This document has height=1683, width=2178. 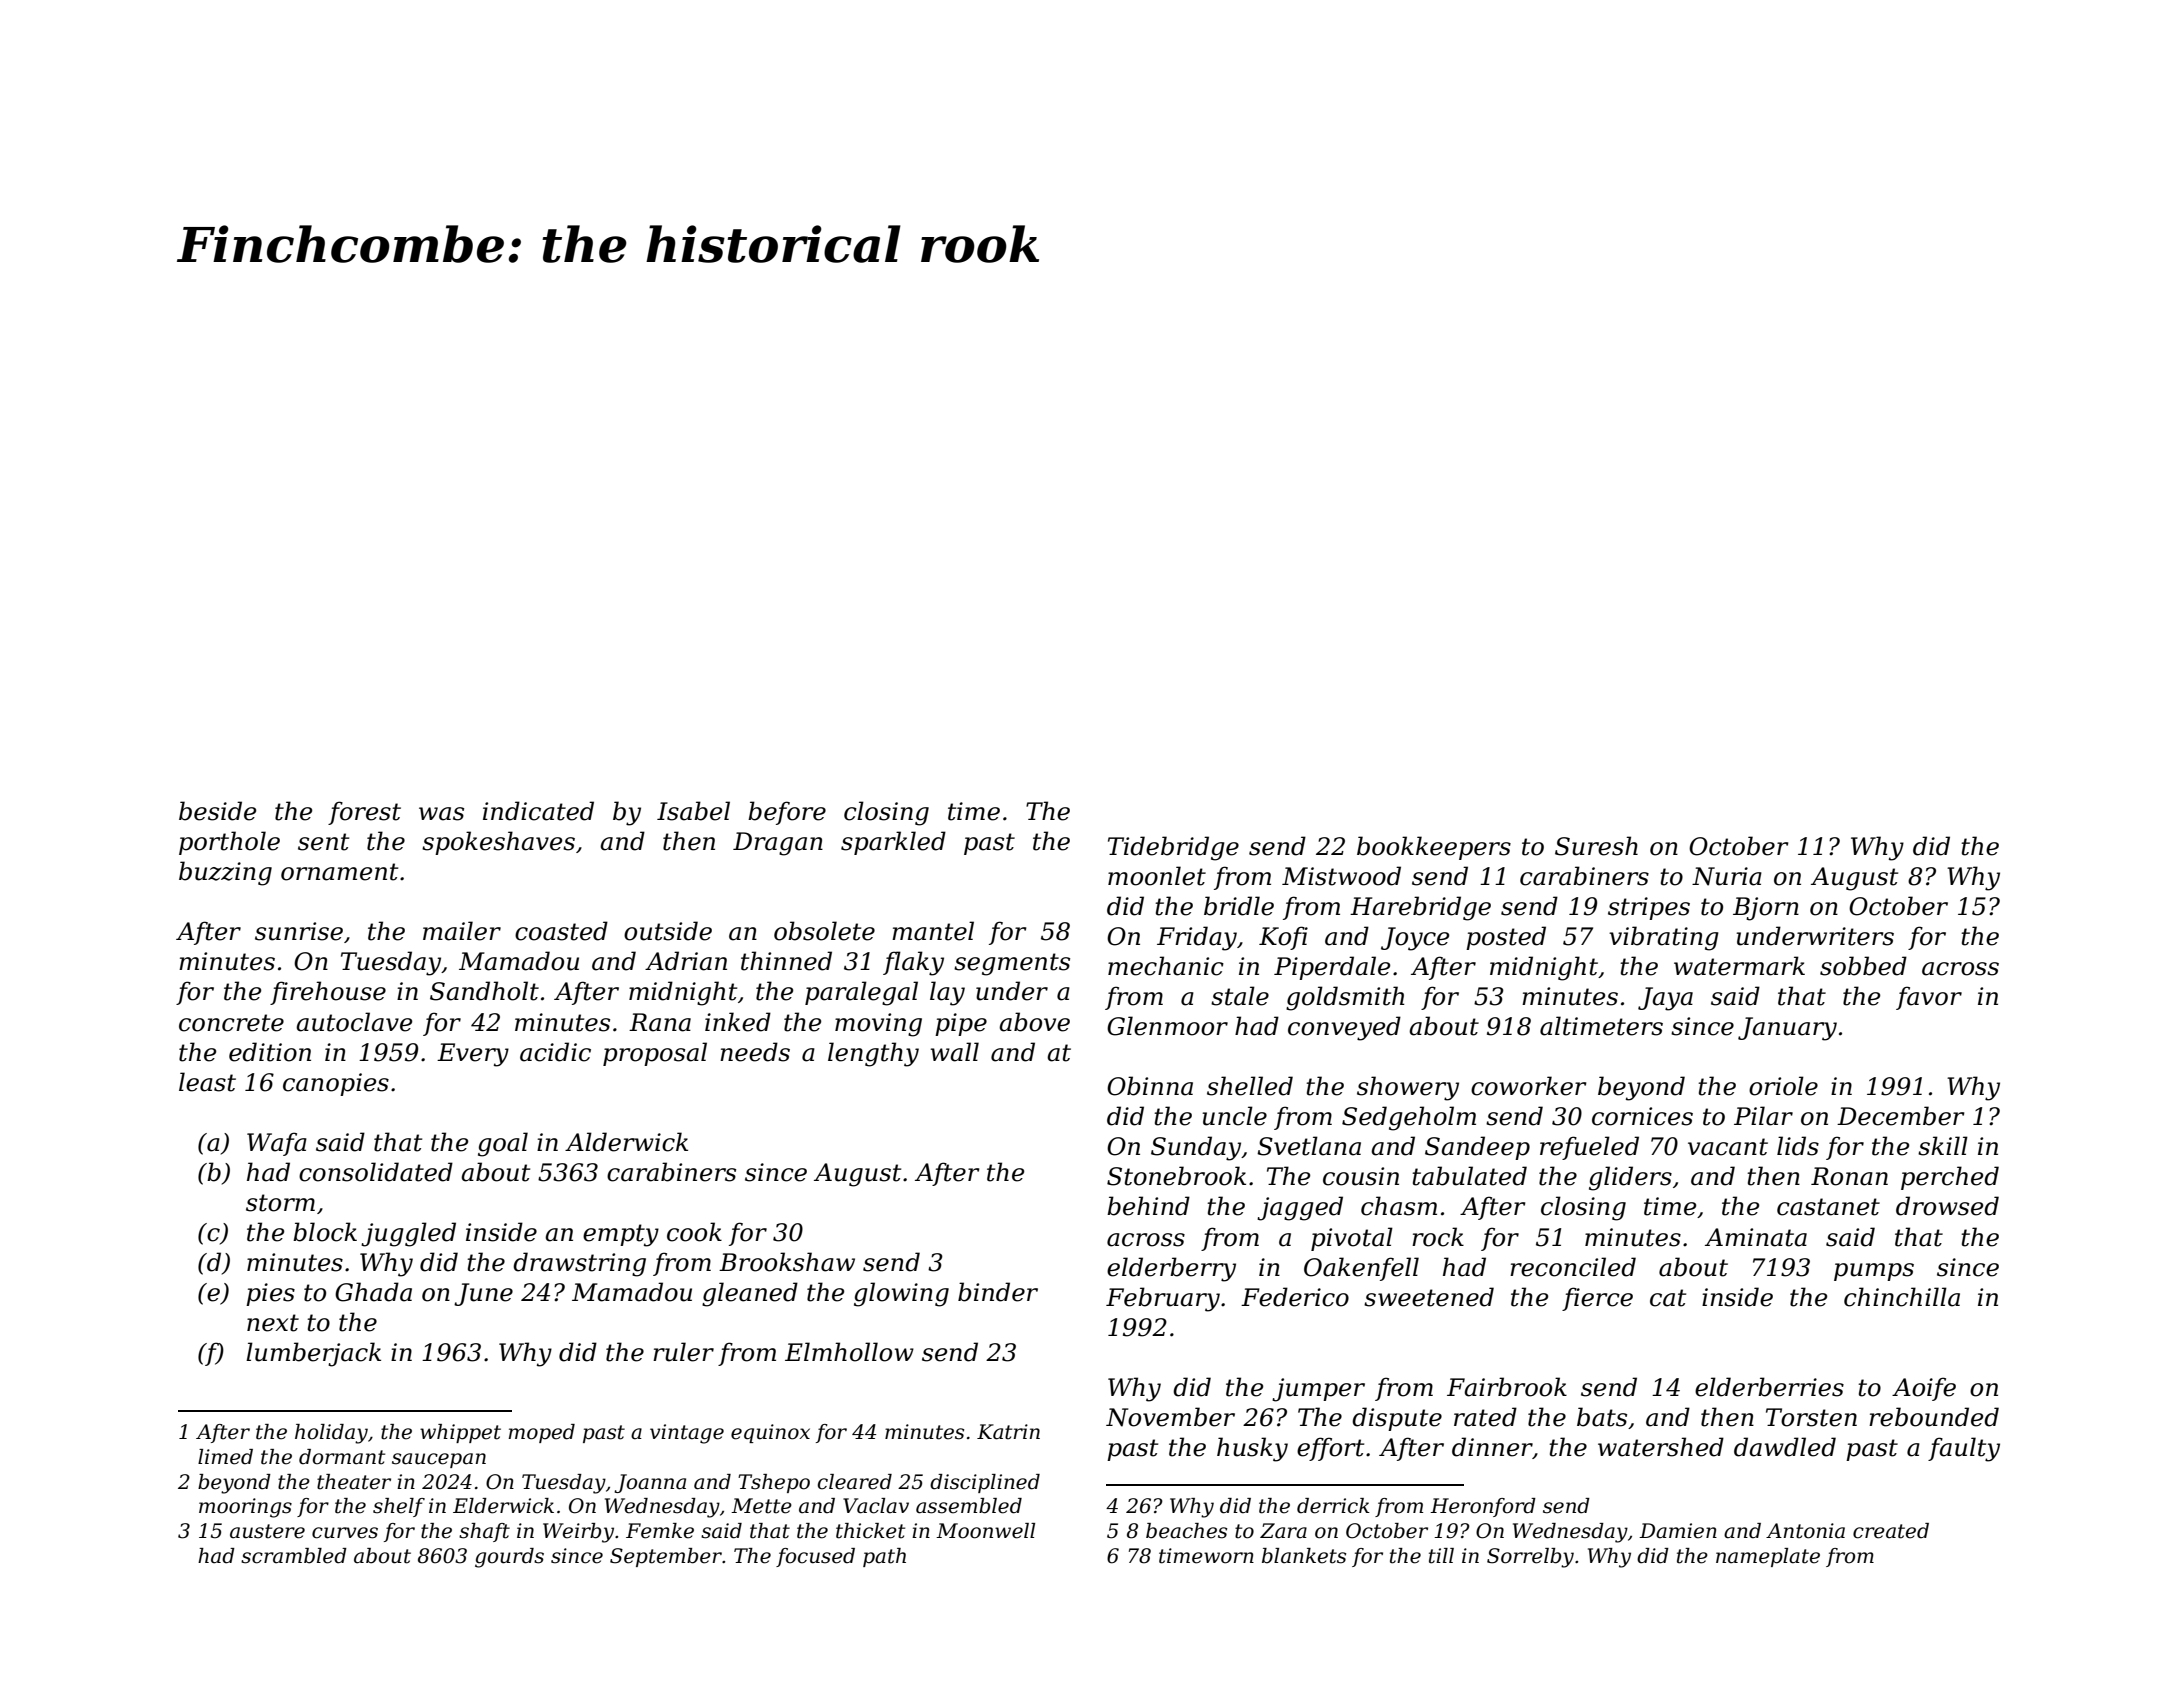 What do you see at coordinates (1008, 1432) in the document?
I see `Katrin` at bounding box center [1008, 1432].
